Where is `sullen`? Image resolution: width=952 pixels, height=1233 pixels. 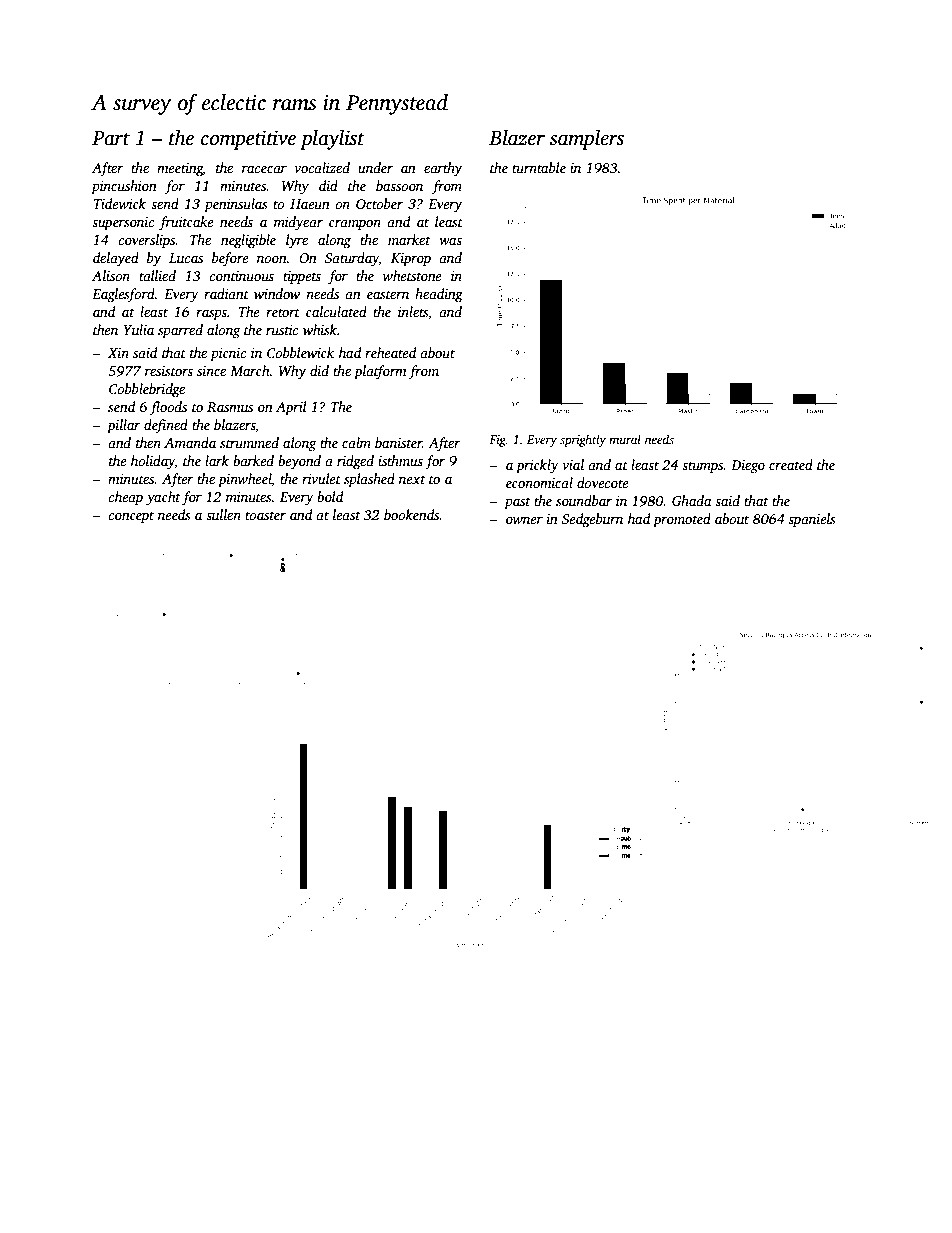 sullen is located at coordinates (223, 514).
